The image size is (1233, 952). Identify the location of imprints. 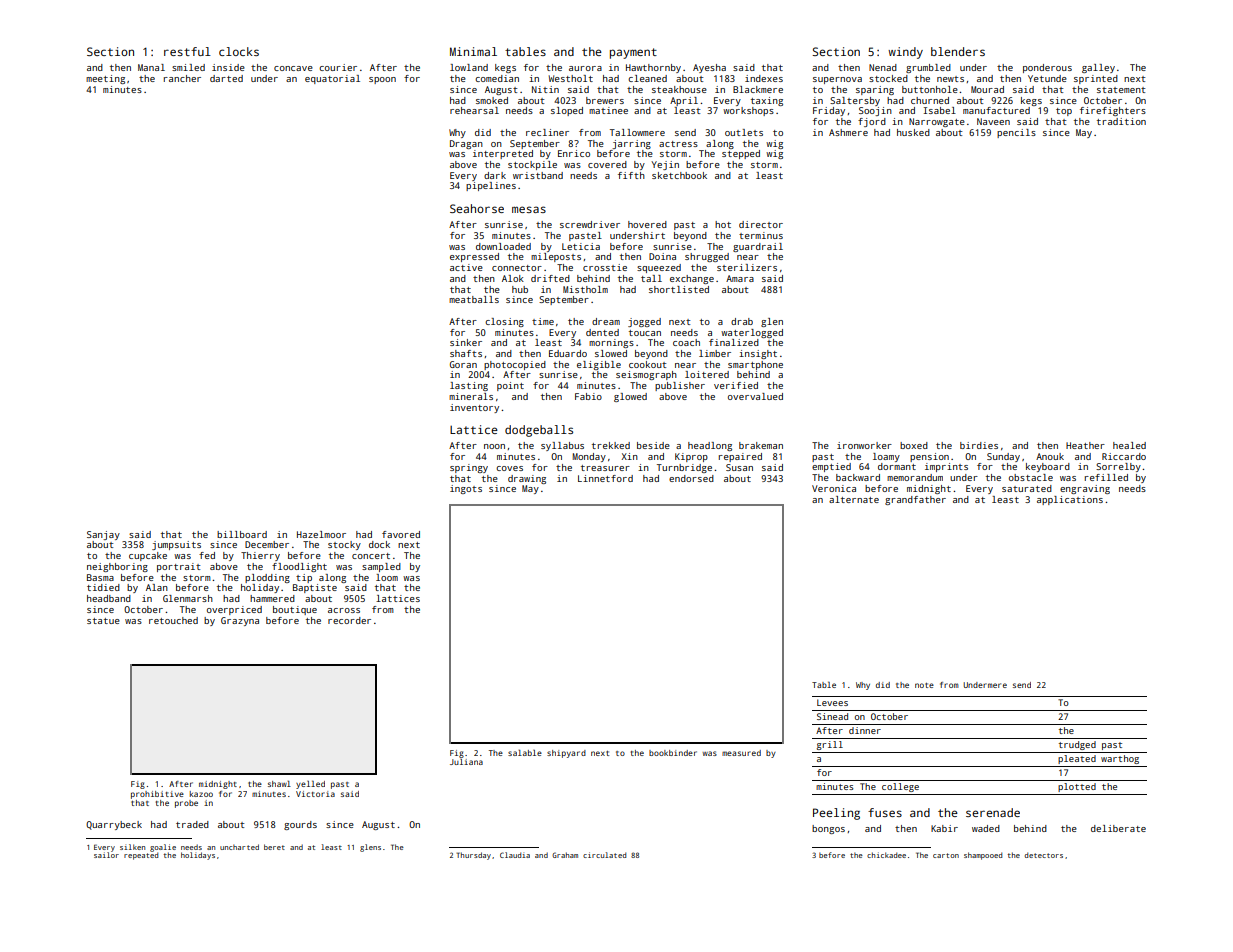
(946, 467).
